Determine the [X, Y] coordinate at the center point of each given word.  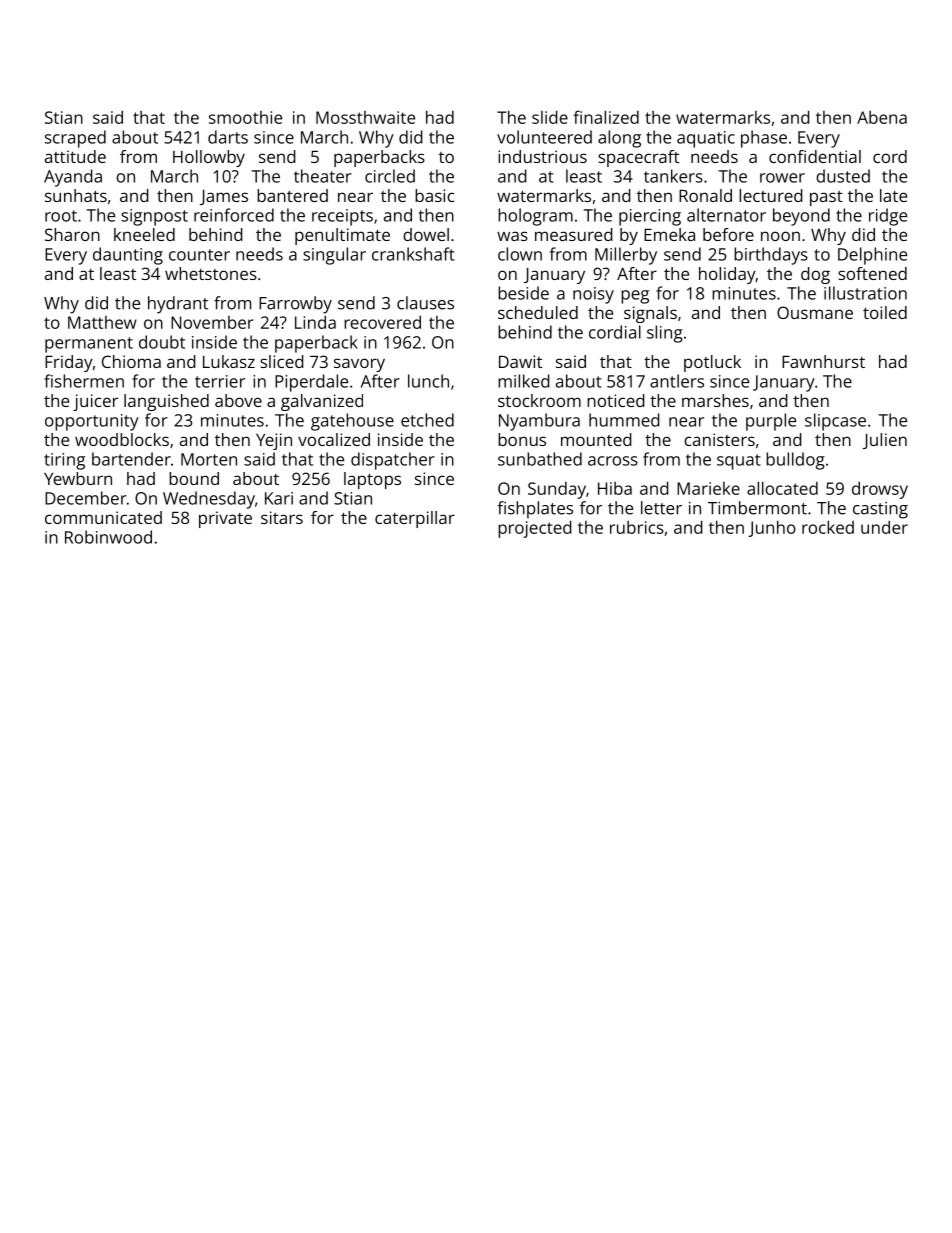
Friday [69, 363]
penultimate [342, 236]
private [225, 519]
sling [665, 334]
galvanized [322, 402]
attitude [75, 156]
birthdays [771, 256]
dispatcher [393, 461]
